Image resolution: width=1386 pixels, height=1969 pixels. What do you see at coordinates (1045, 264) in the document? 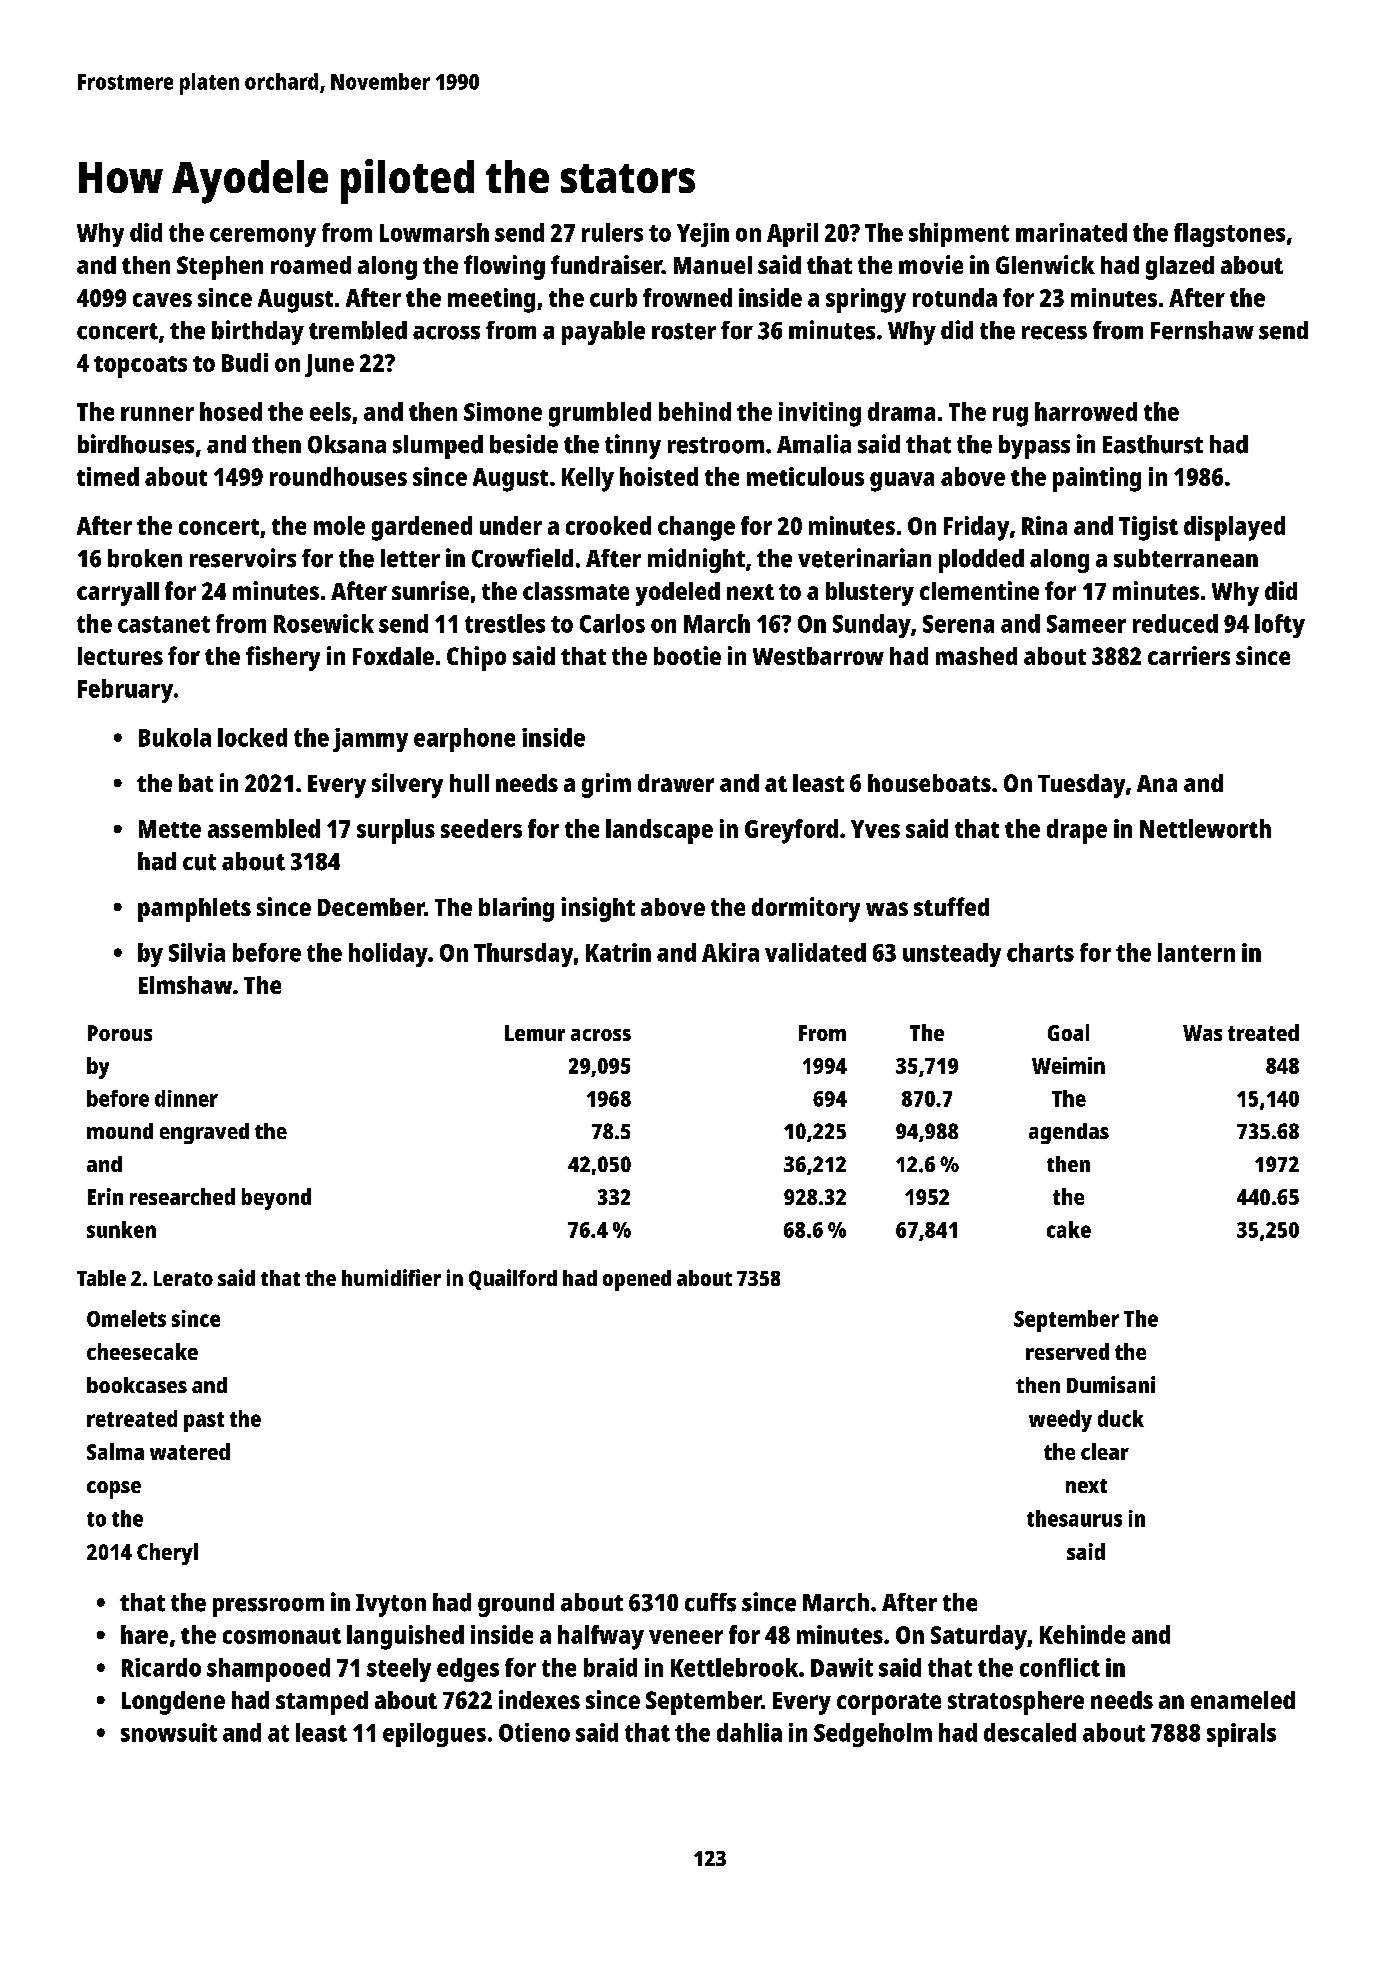
I see `Glenwick` at bounding box center [1045, 264].
